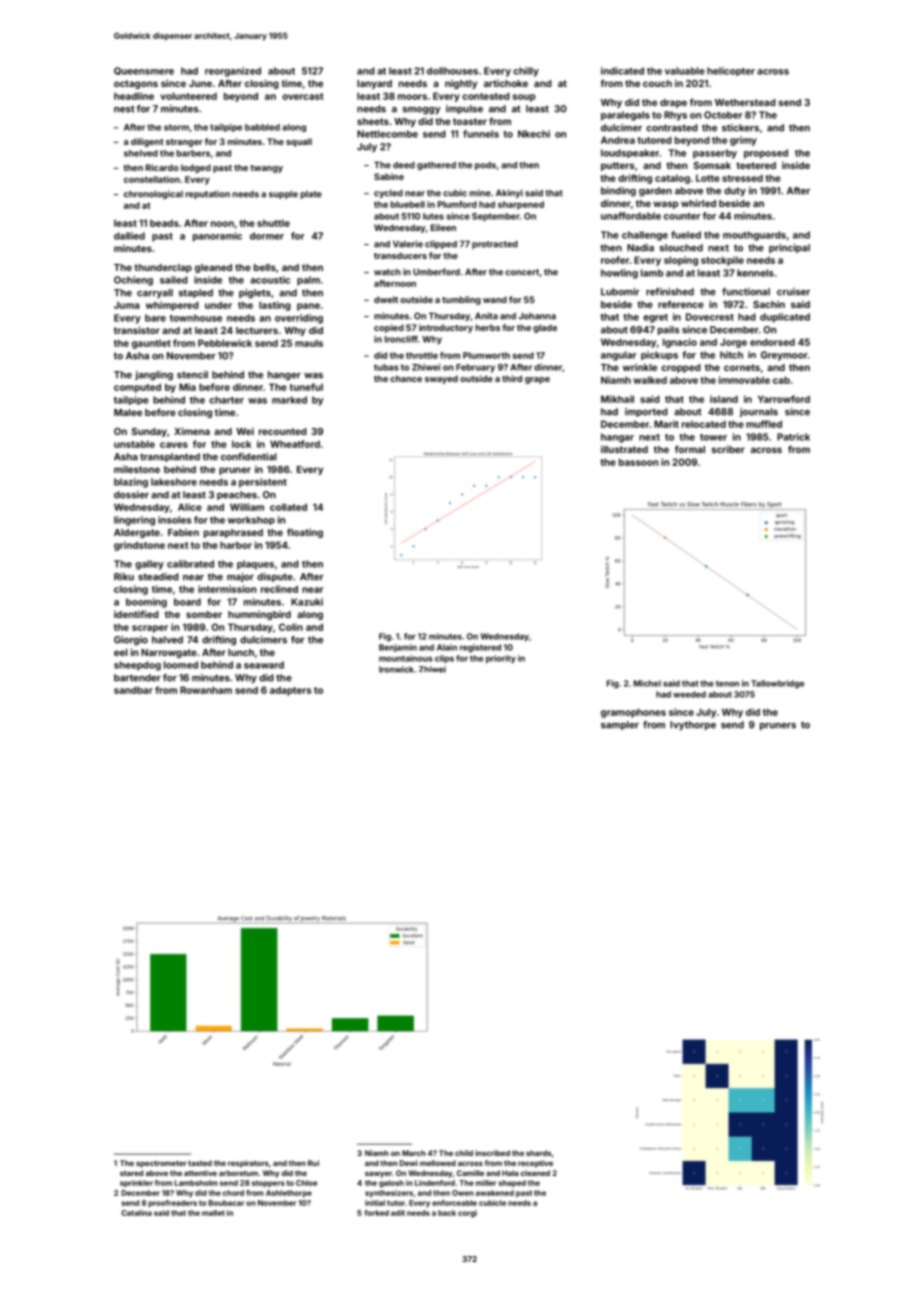  What do you see at coordinates (240, 577) in the screenshot?
I see `major` at bounding box center [240, 577].
